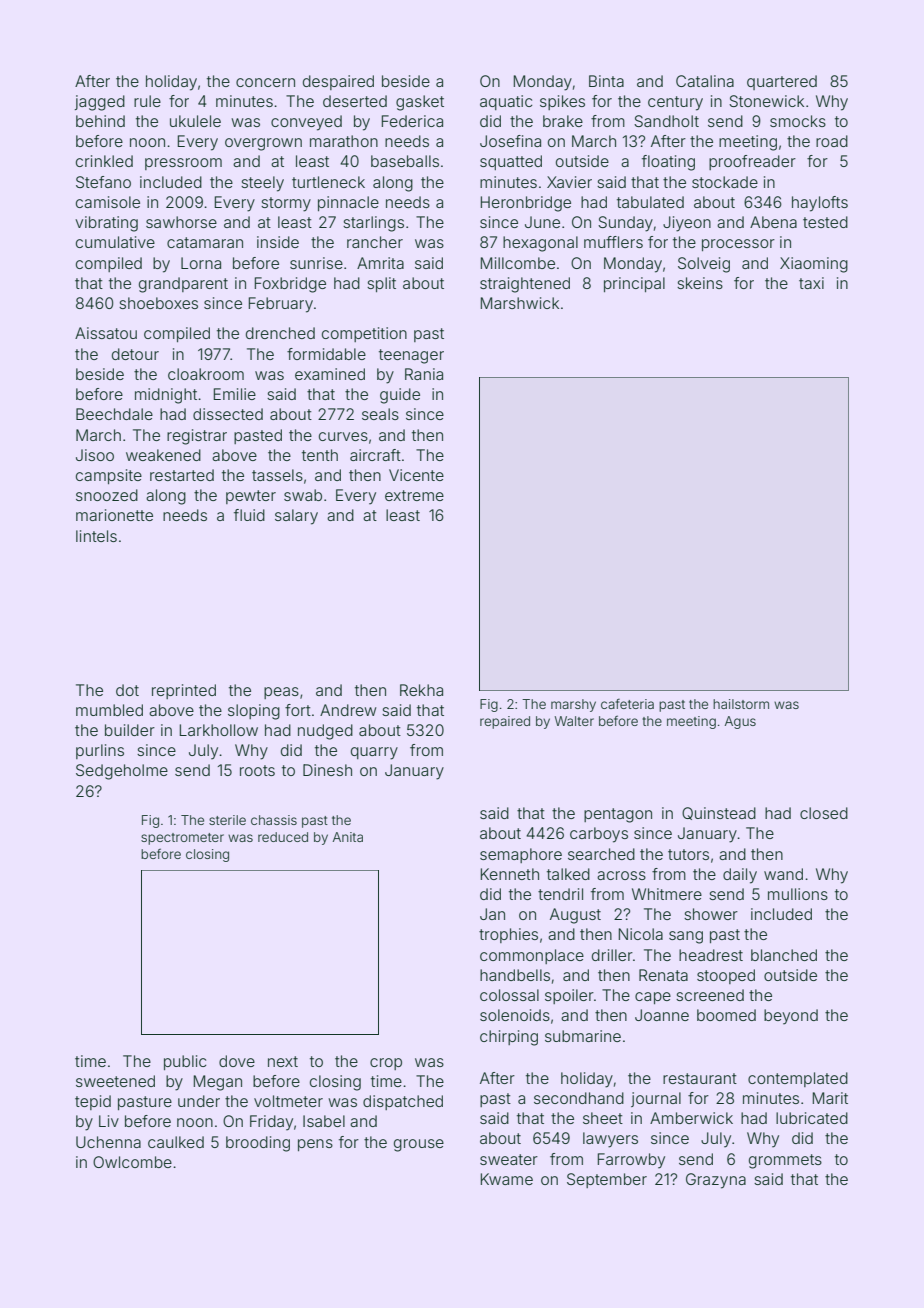 This document has height=1308, width=924. I want to click on Anita, so click(348, 837).
